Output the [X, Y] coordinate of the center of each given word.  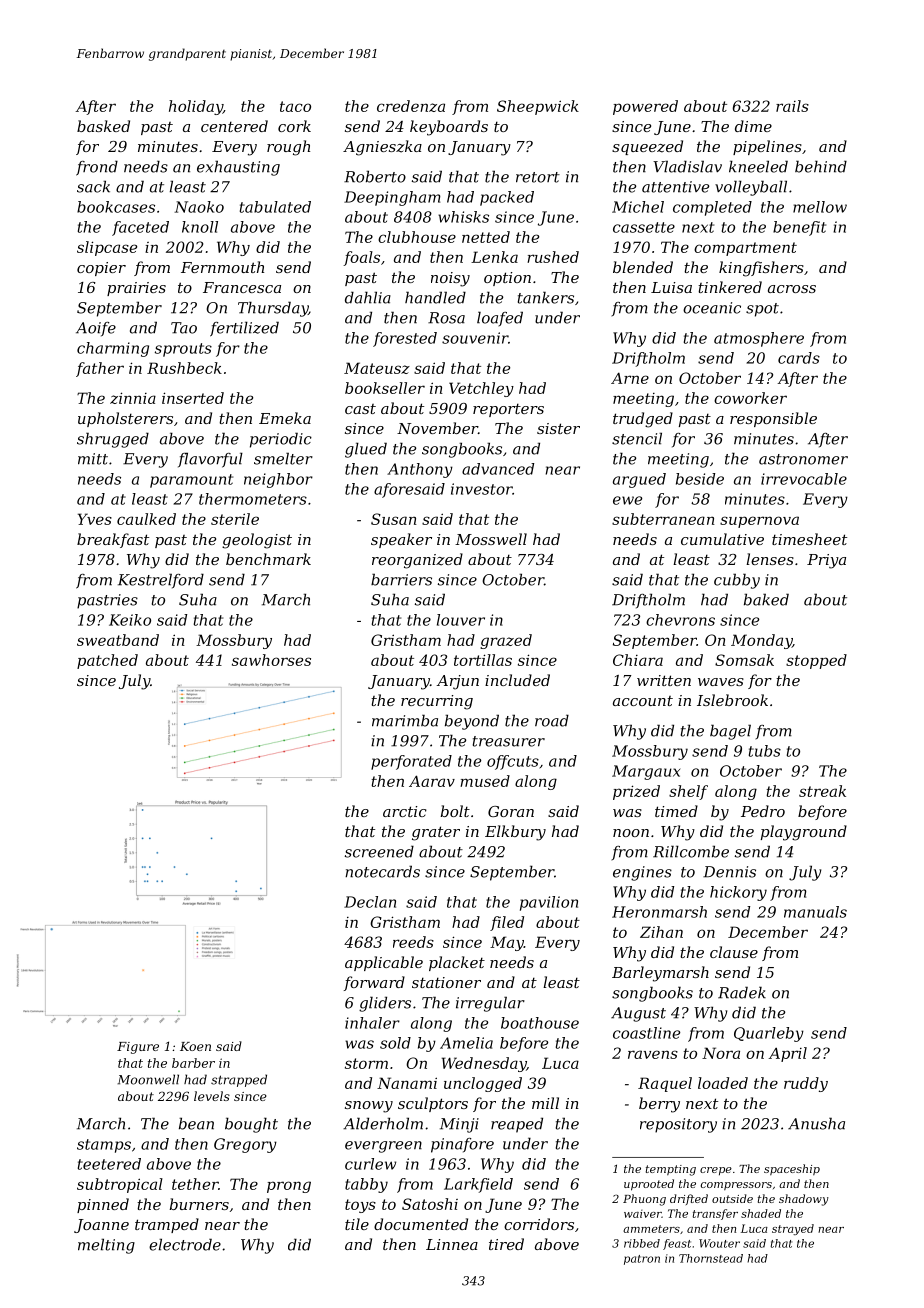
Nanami [407, 1083]
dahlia [368, 297]
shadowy [804, 1200]
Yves [95, 519]
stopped [816, 661]
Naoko [199, 207]
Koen [195, 1046]
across [792, 289]
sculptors [433, 1104]
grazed [506, 641]
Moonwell [148, 1079]
